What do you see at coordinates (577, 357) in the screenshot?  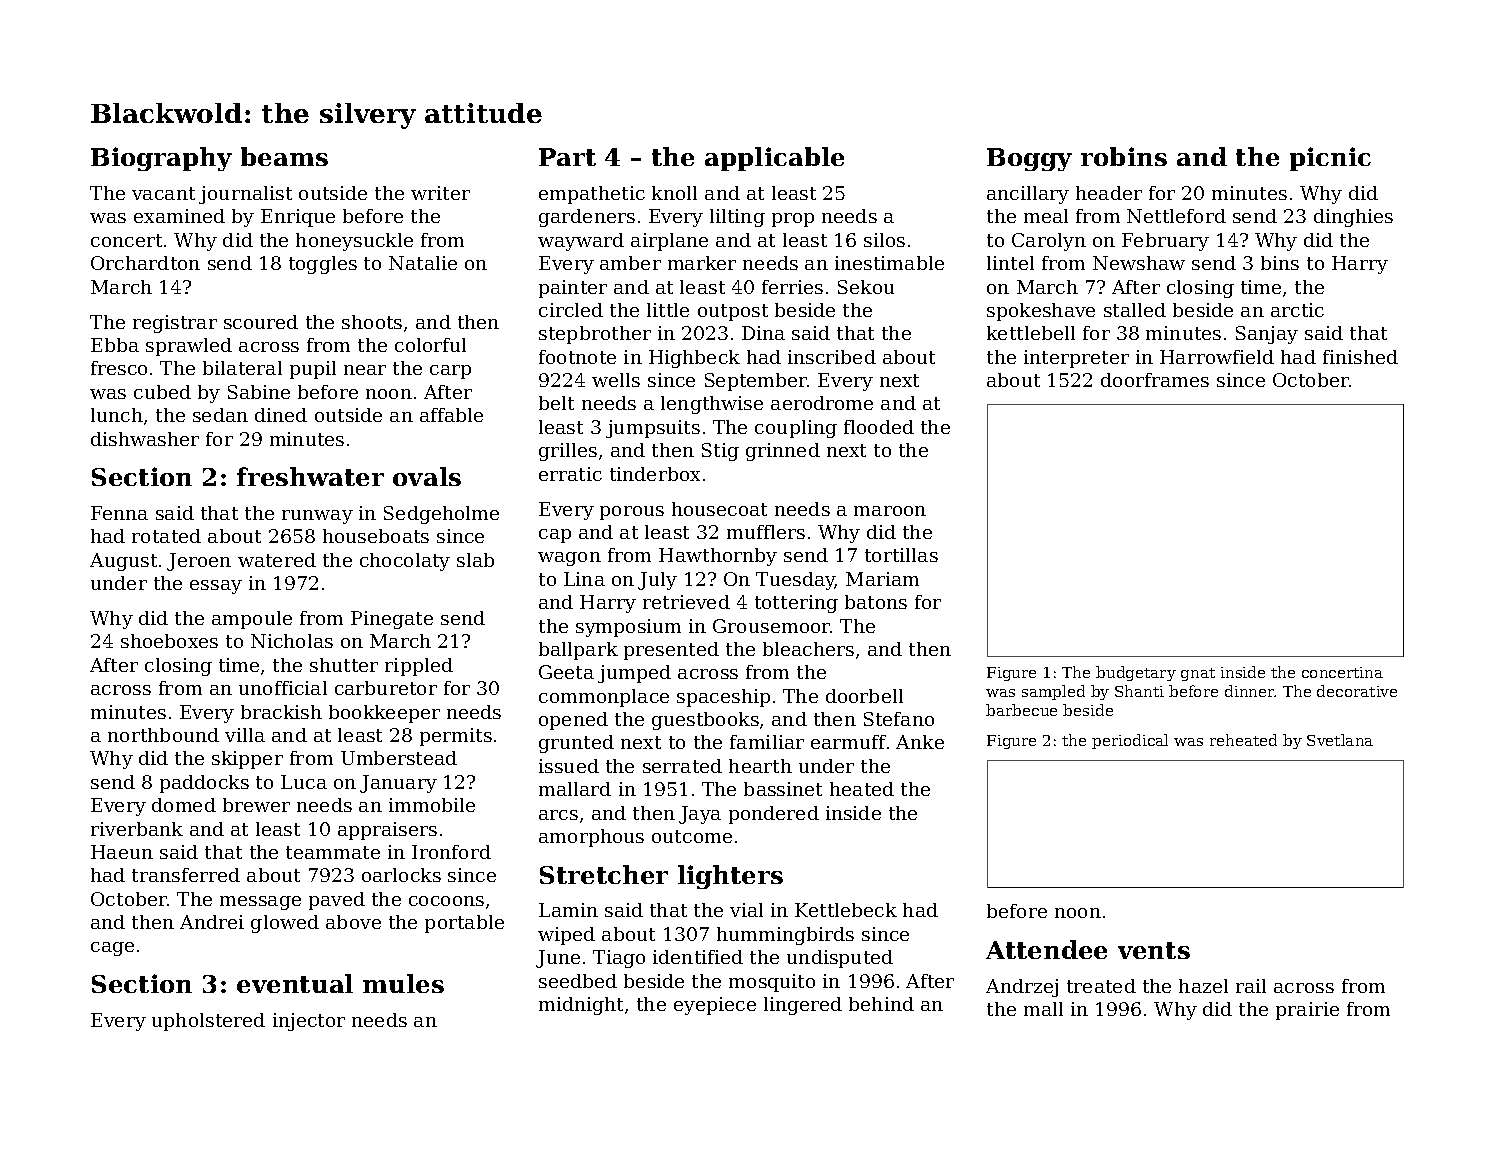 I see `footnote` at bounding box center [577, 357].
